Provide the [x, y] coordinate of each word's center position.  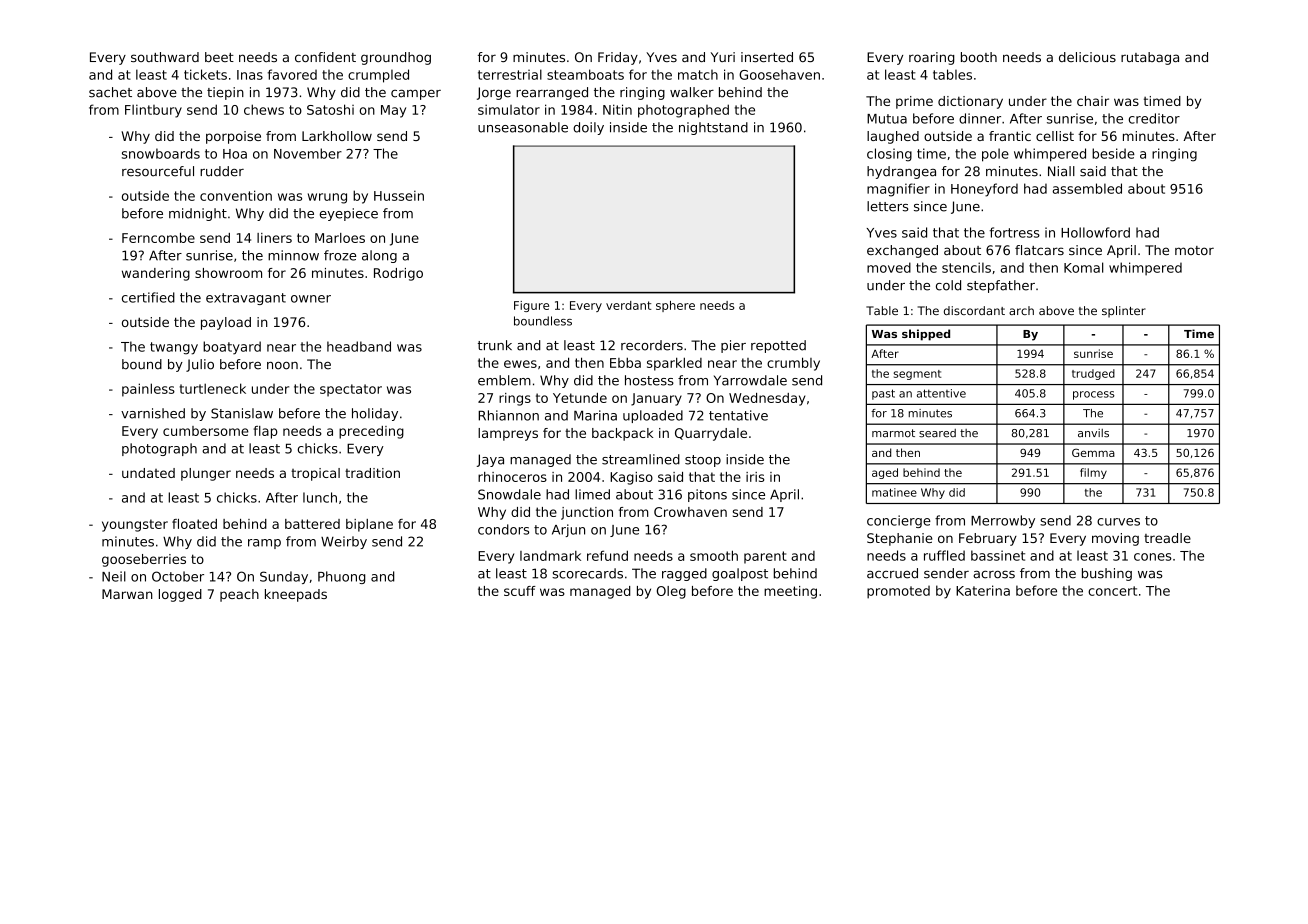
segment [918, 375]
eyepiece [349, 214]
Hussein [399, 195]
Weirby [344, 542]
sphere [675, 306]
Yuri [723, 57]
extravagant [246, 299]
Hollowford [1095, 232]
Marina [595, 415]
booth [979, 57]
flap [265, 432]
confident [325, 57]
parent [765, 557]
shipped [926, 335]
